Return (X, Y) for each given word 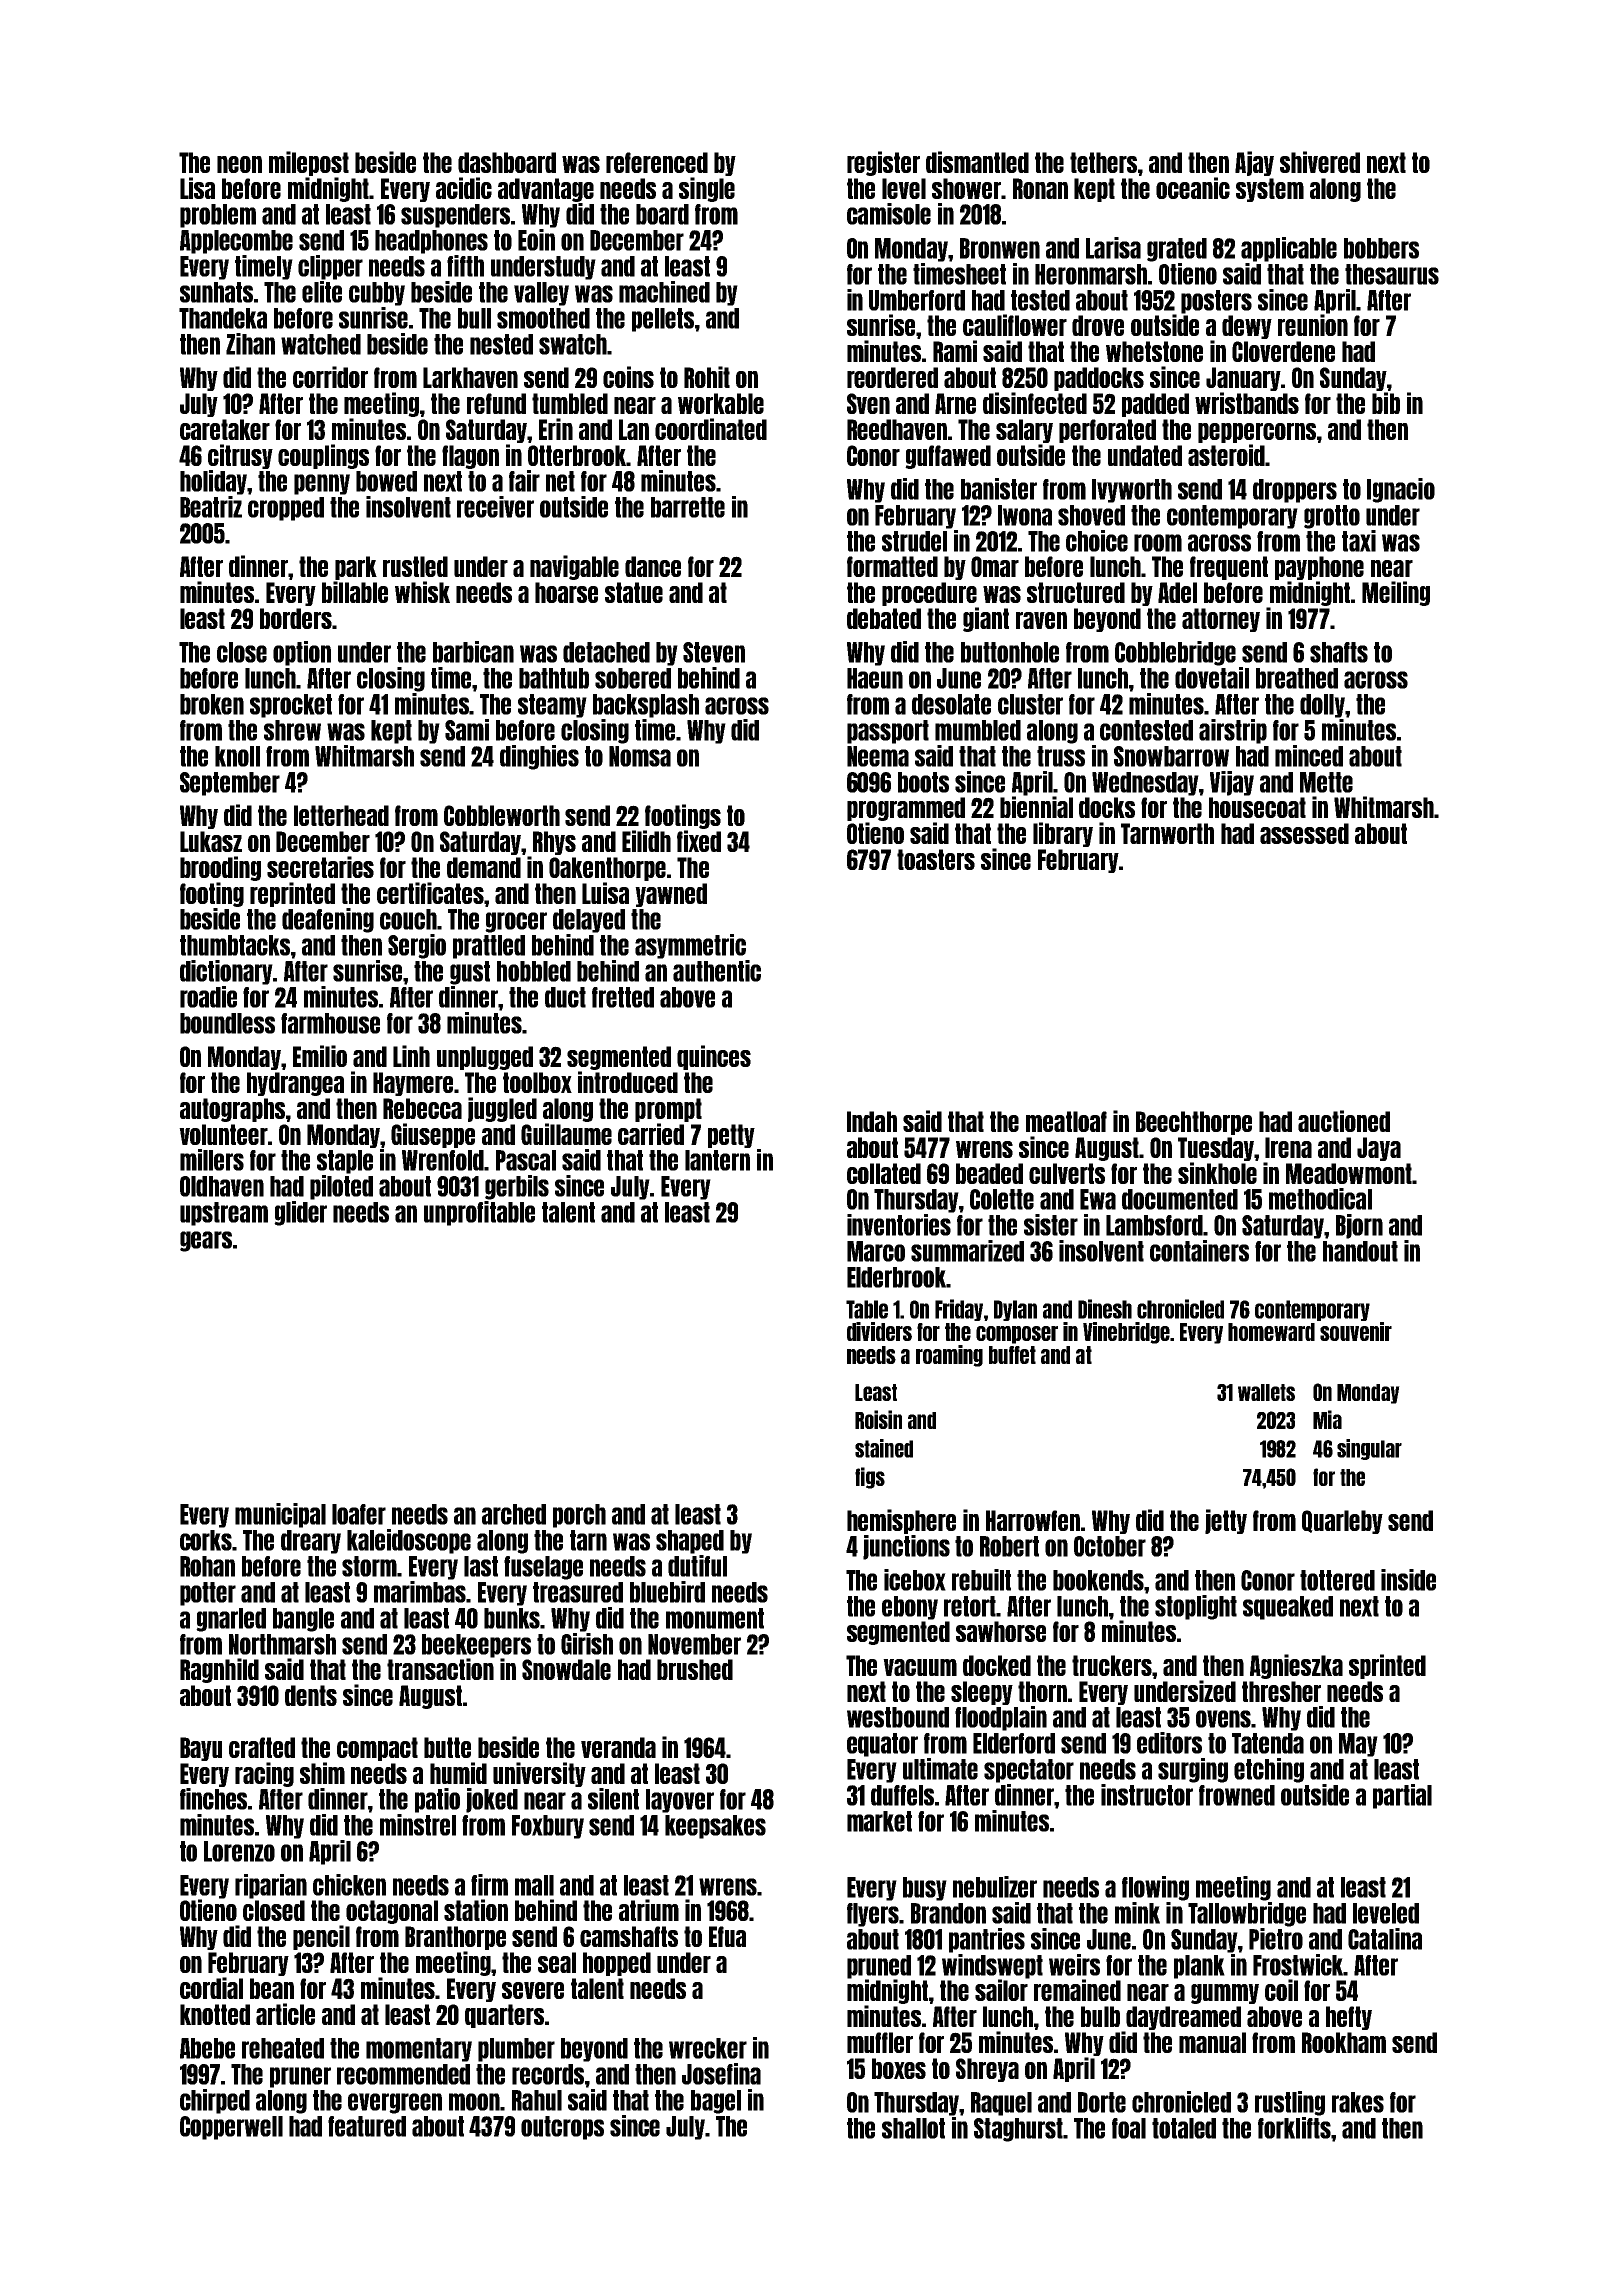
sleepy (982, 1693)
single (707, 189)
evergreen (395, 2103)
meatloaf (1066, 1121)
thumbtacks (235, 945)
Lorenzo (239, 1851)
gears (206, 1241)
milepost (309, 163)
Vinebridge (1126, 1333)
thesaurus (1392, 274)
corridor (330, 377)
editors (1169, 1743)
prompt (668, 1110)
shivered (1320, 162)
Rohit (707, 377)
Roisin (878, 1419)
